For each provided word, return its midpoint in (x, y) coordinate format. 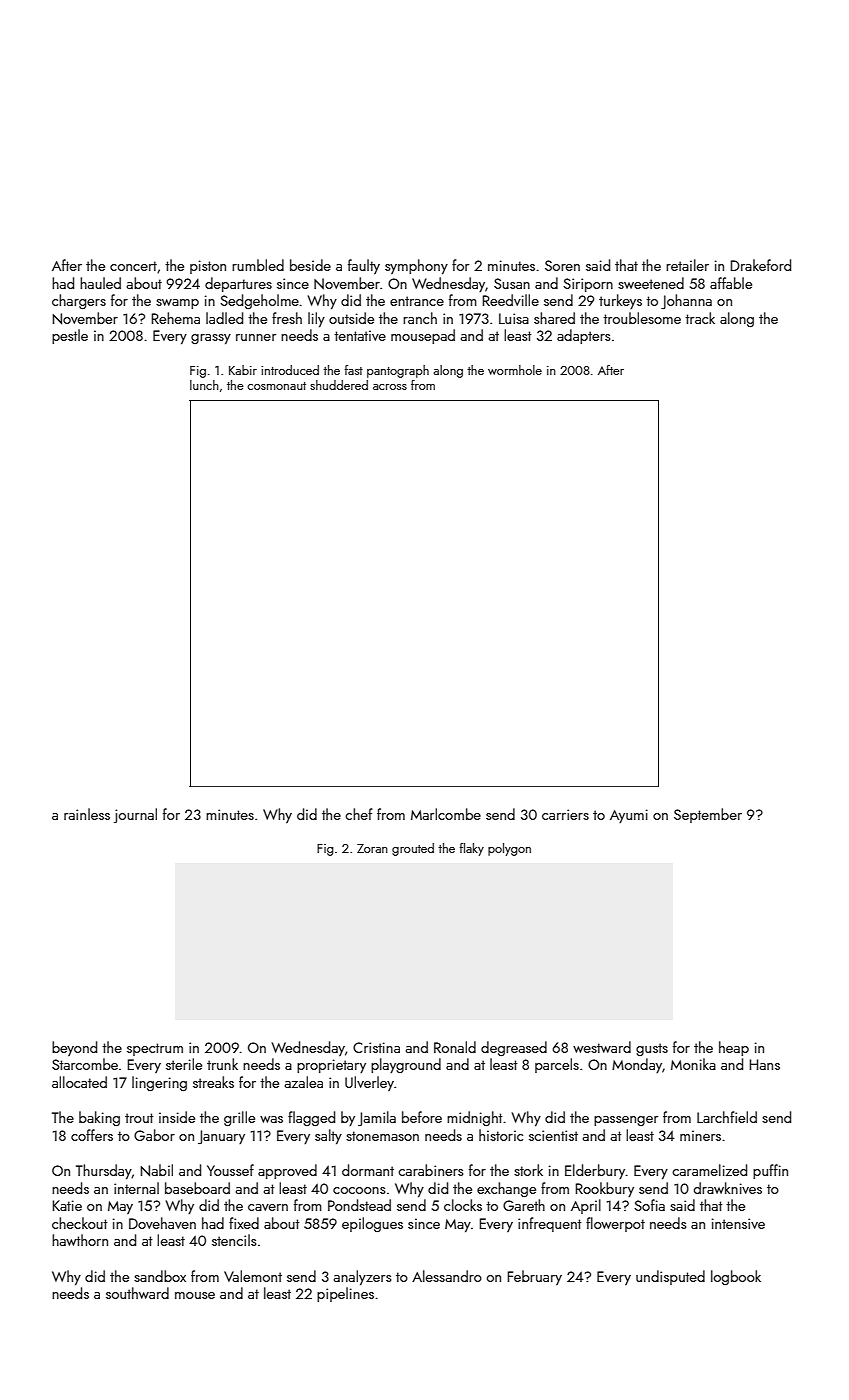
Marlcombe (446, 814)
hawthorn (80, 1240)
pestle (70, 336)
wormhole (515, 370)
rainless (87, 814)
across (390, 387)
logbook (736, 1278)
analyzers (362, 1278)
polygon (509, 849)
